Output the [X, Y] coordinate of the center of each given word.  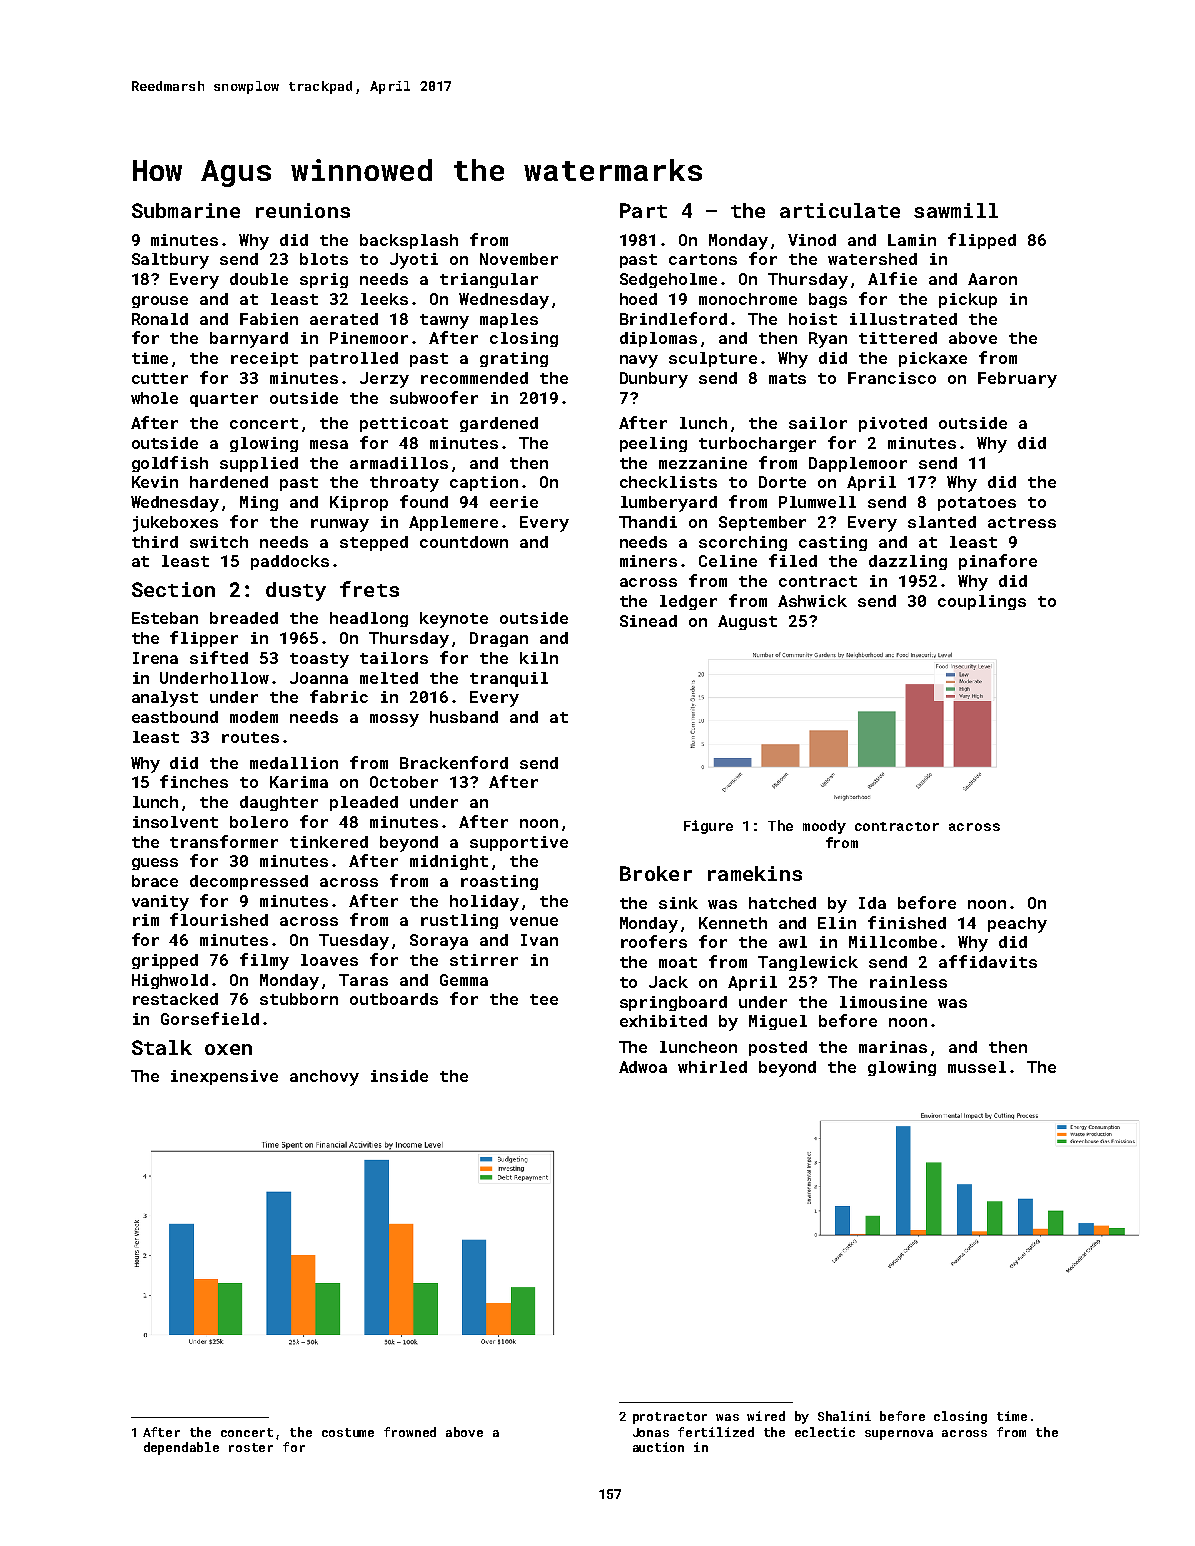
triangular [489, 280]
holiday [484, 903]
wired [766, 1416]
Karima [299, 782]
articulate [840, 210]
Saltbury [170, 261]
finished [907, 922]
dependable [181, 1448]
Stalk [162, 1047]
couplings [982, 602]
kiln [539, 658]
